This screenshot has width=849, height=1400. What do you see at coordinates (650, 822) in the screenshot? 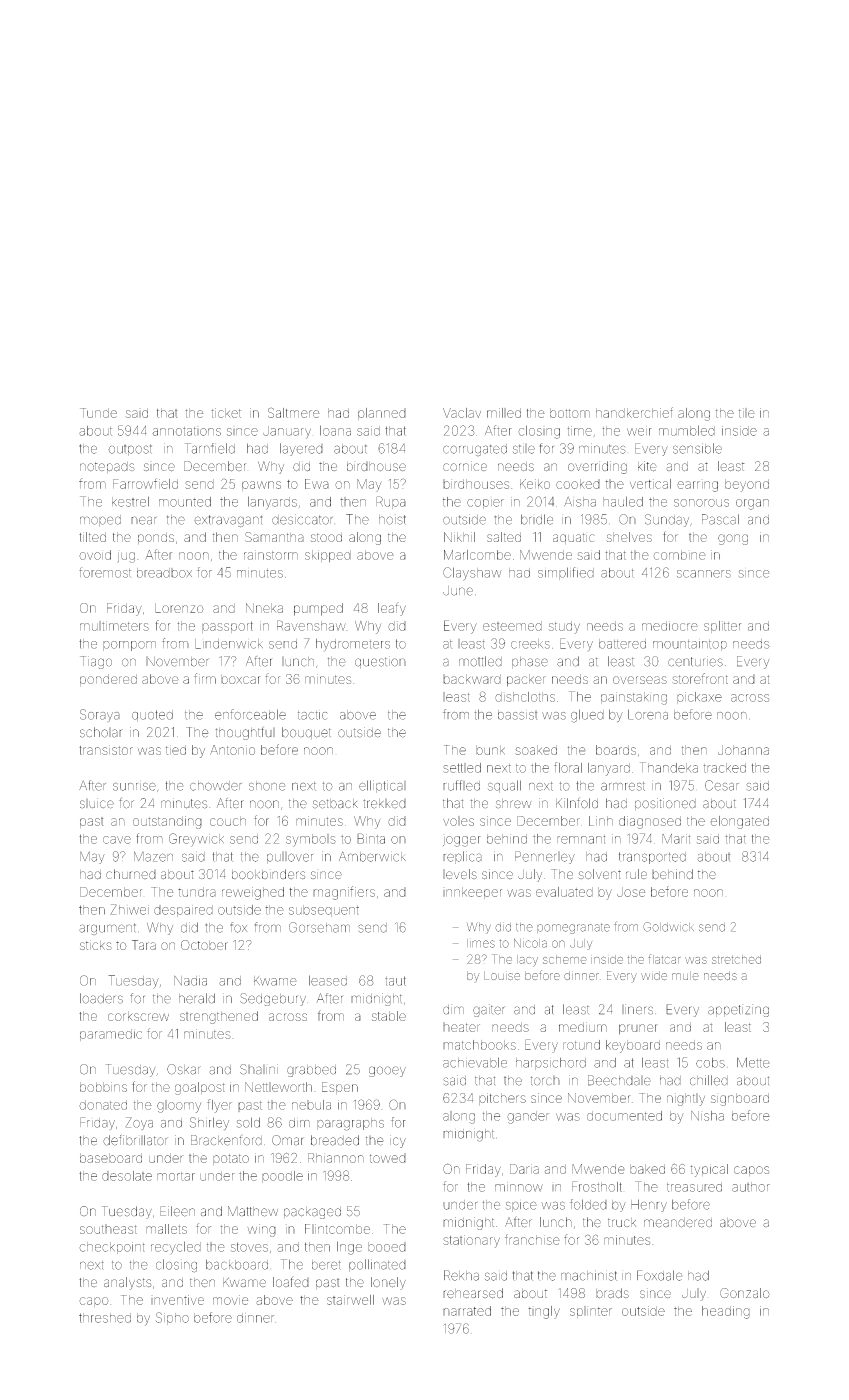
I see `diagnosed` at bounding box center [650, 822].
